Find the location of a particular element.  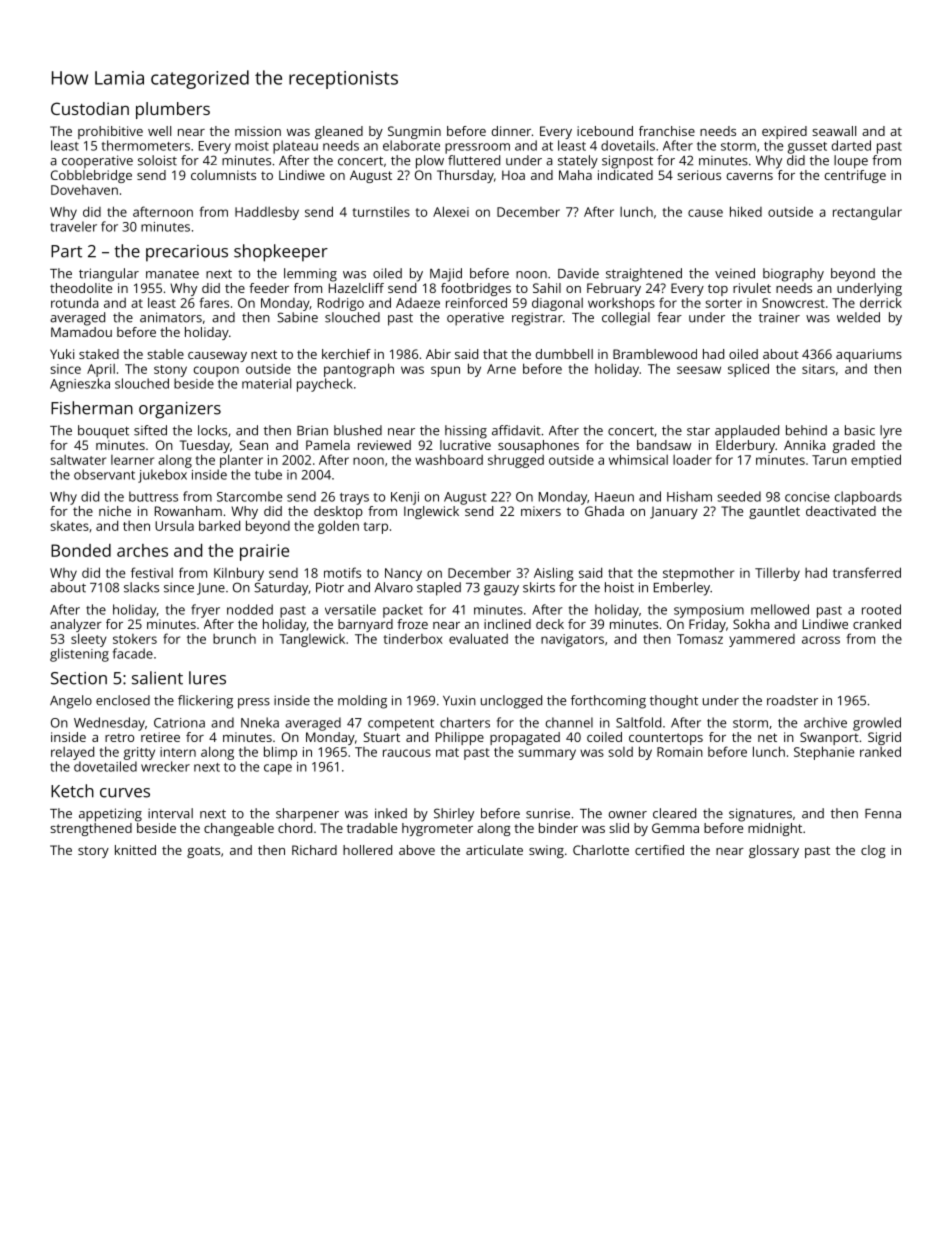

seawall is located at coordinates (834, 131).
